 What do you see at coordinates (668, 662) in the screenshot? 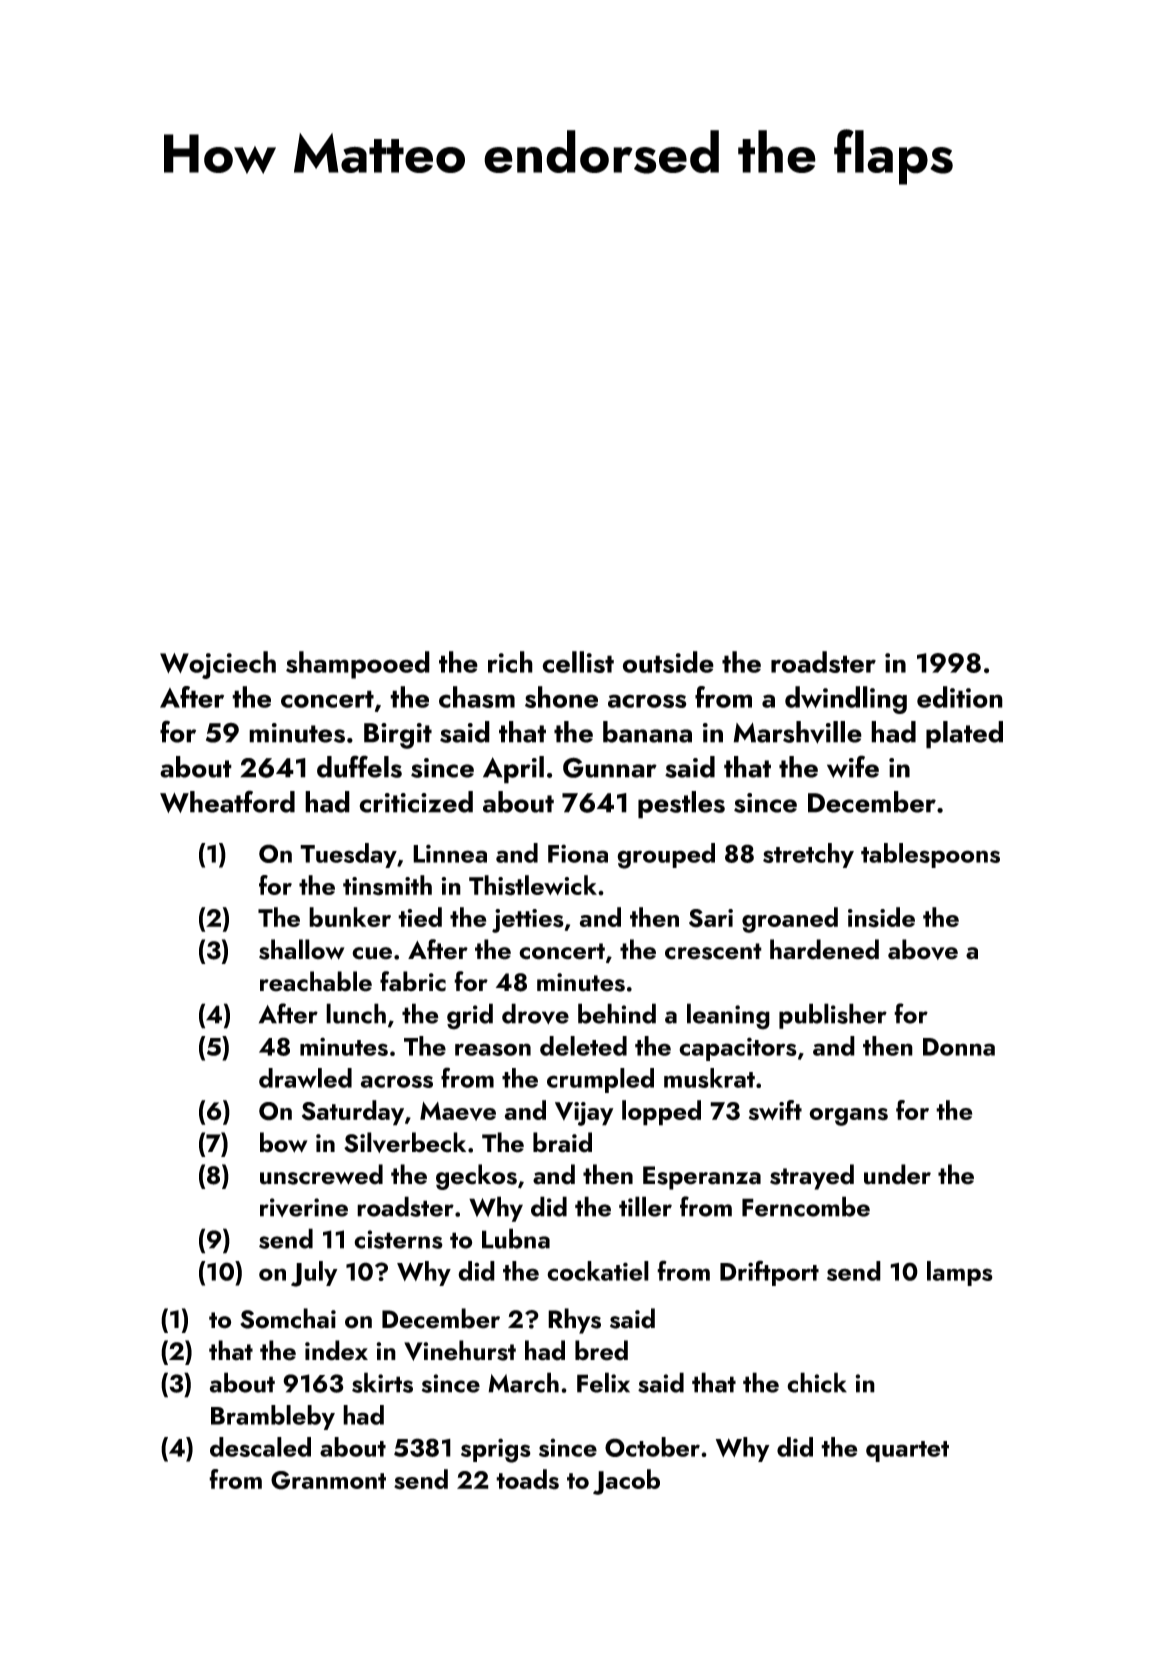
I see `outside` at bounding box center [668, 662].
